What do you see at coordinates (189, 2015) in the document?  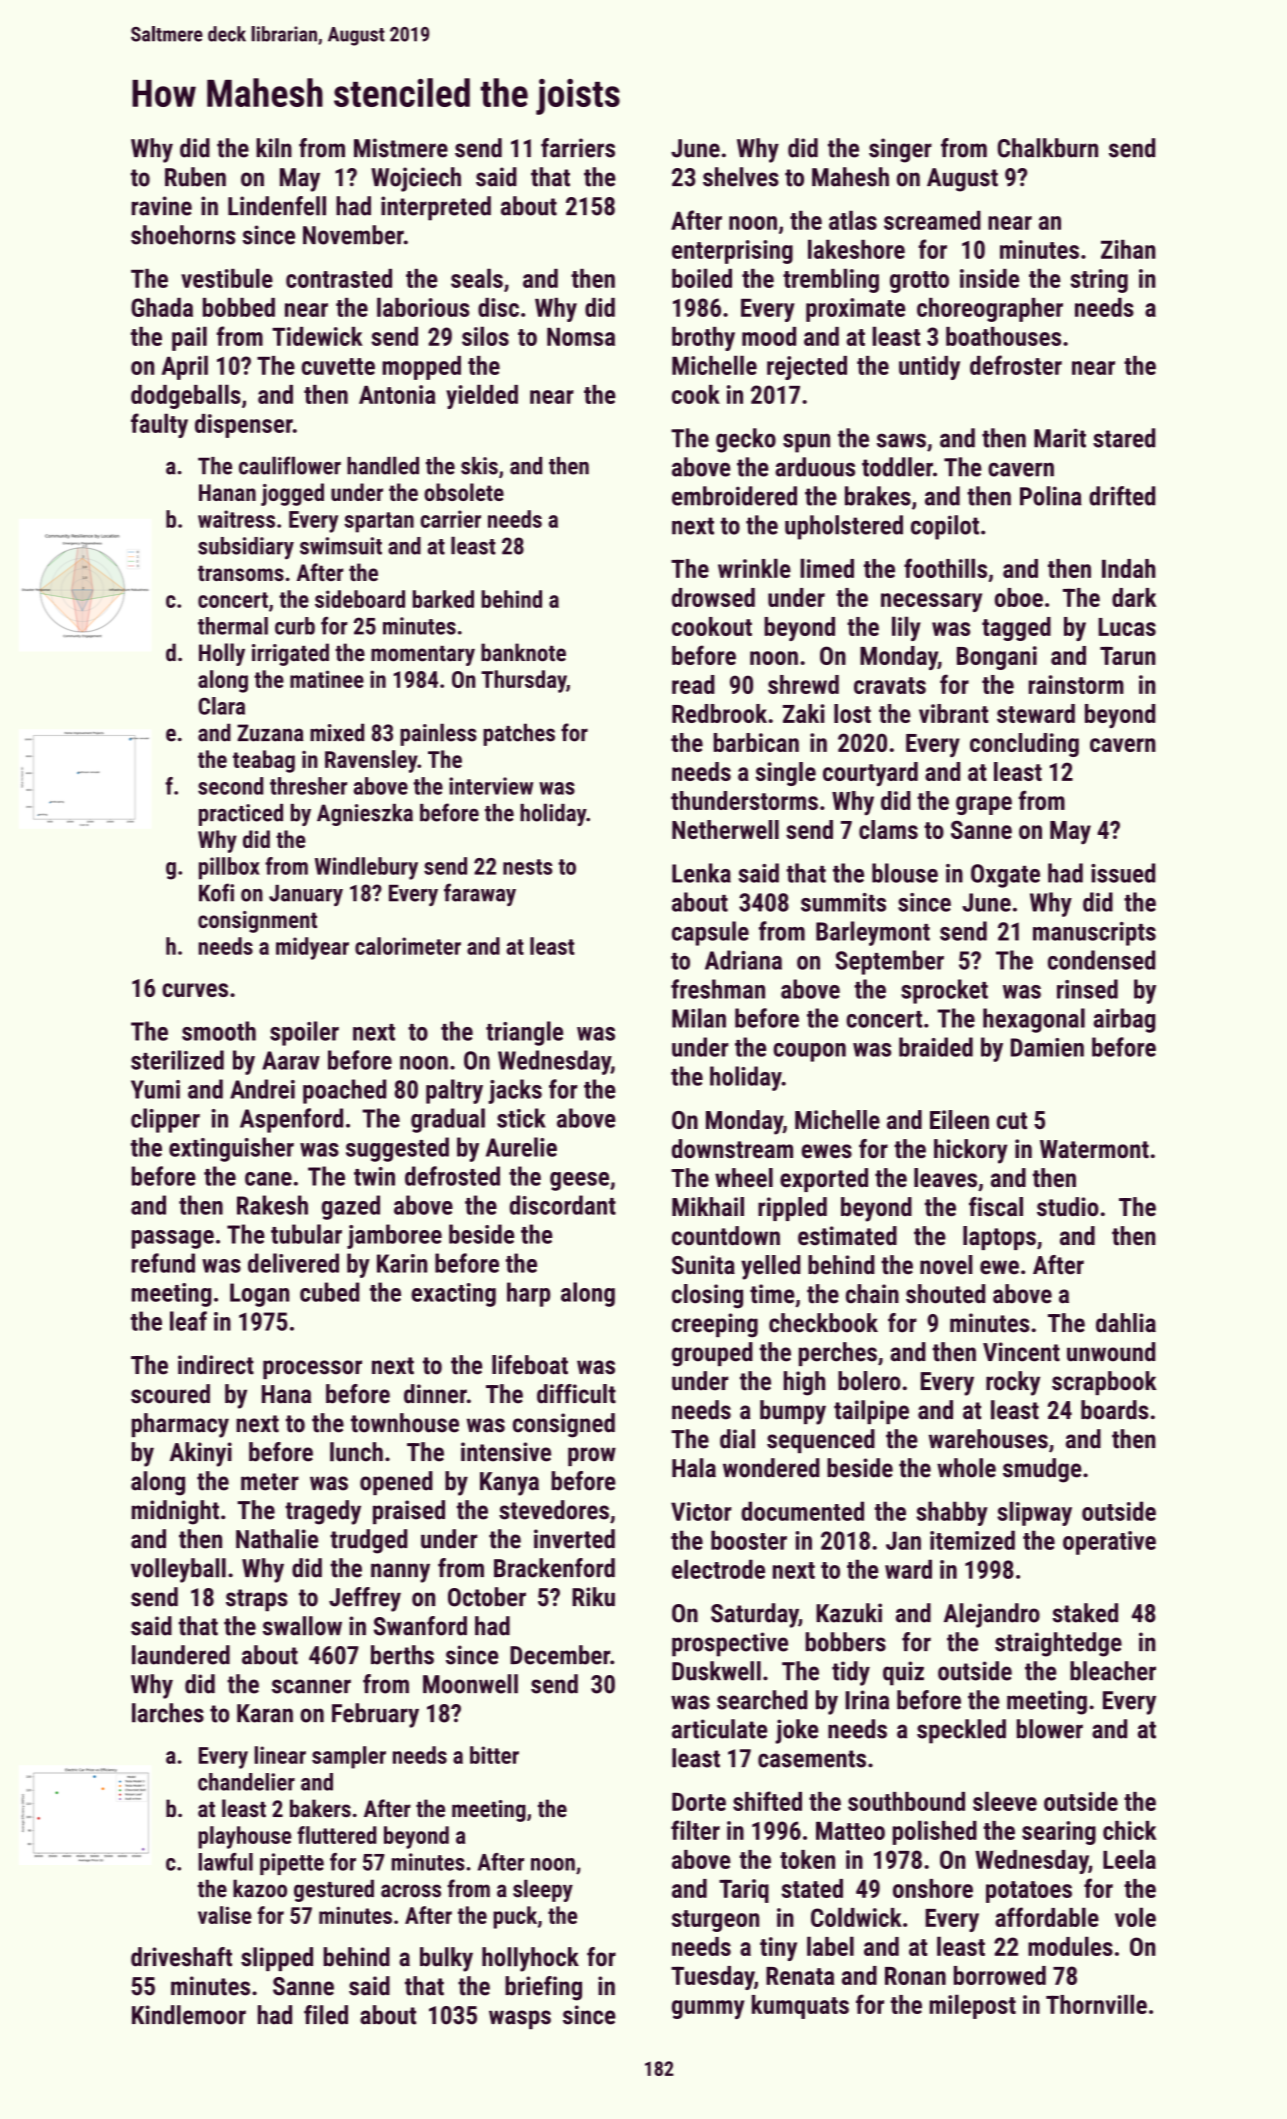 I see `Kindlemoor` at bounding box center [189, 2015].
